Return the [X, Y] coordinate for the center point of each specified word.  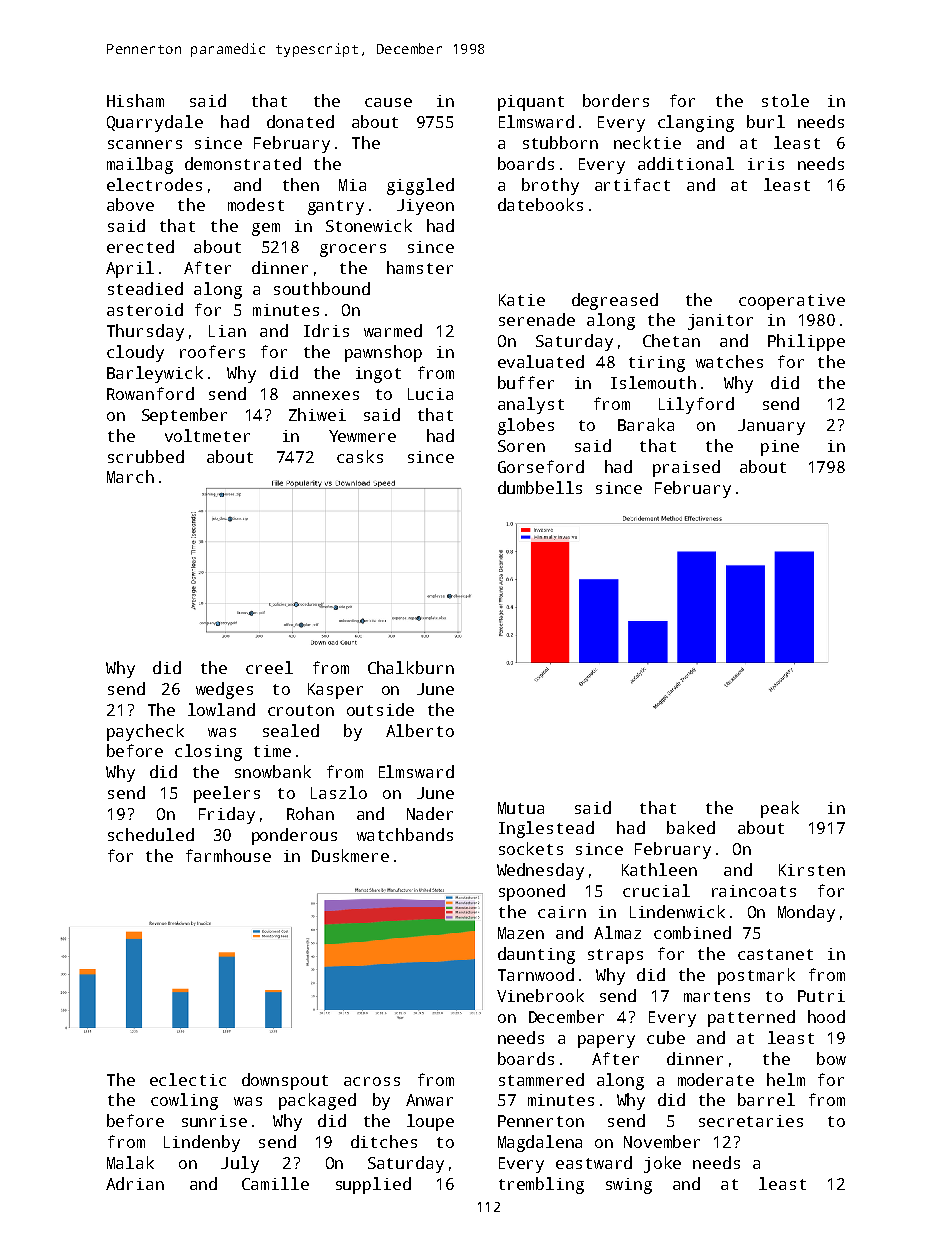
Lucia [430, 394]
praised [686, 468]
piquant [531, 103]
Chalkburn [411, 667]
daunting [536, 955]
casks [360, 456]
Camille [275, 1183]
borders [616, 100]
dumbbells [540, 487]
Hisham [135, 100]
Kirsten [812, 870]
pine [780, 448]
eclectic [188, 1079]
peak [780, 809]
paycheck [145, 732]
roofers [212, 351]
